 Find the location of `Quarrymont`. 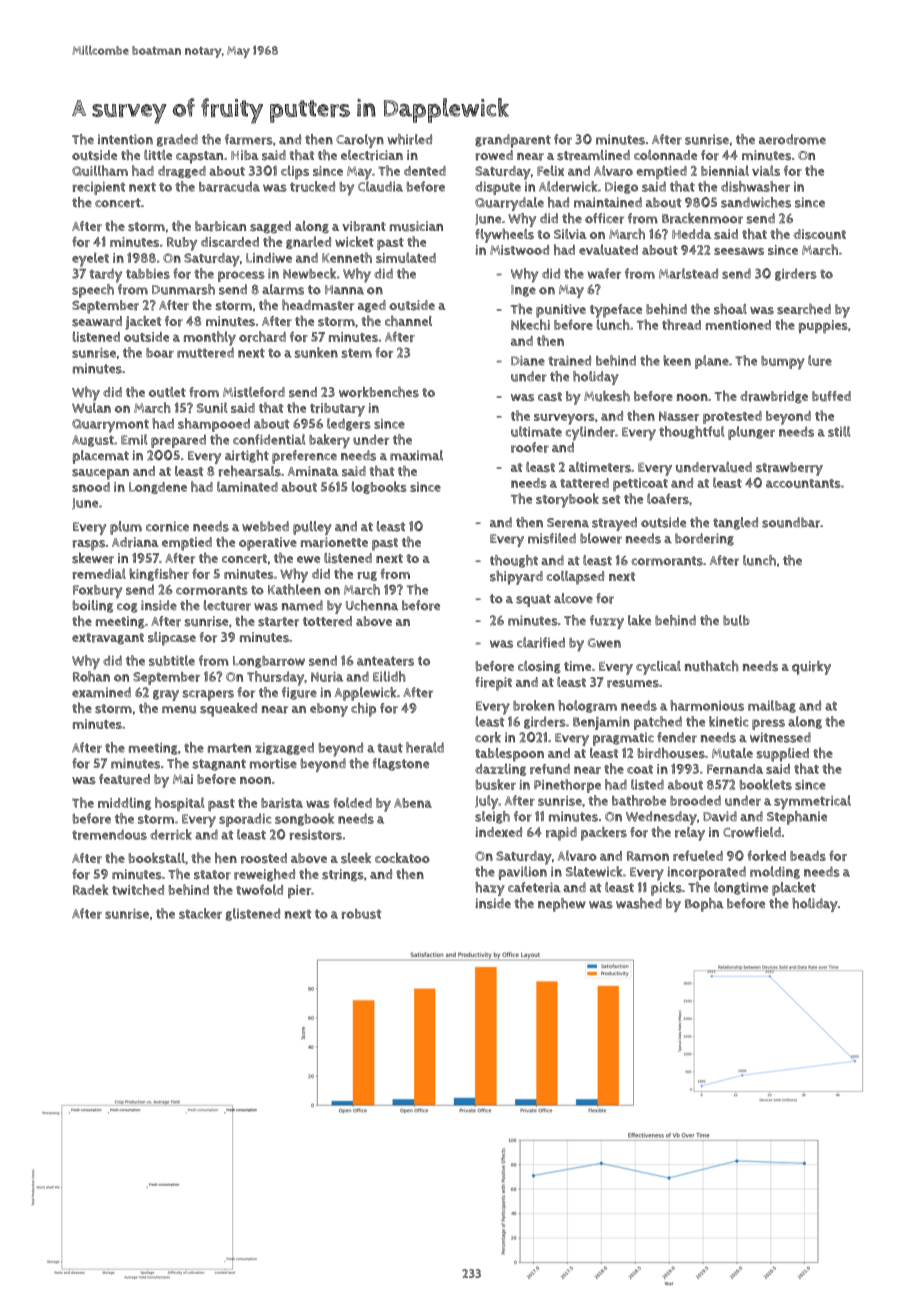

Quarrymont is located at coordinates (110, 426).
